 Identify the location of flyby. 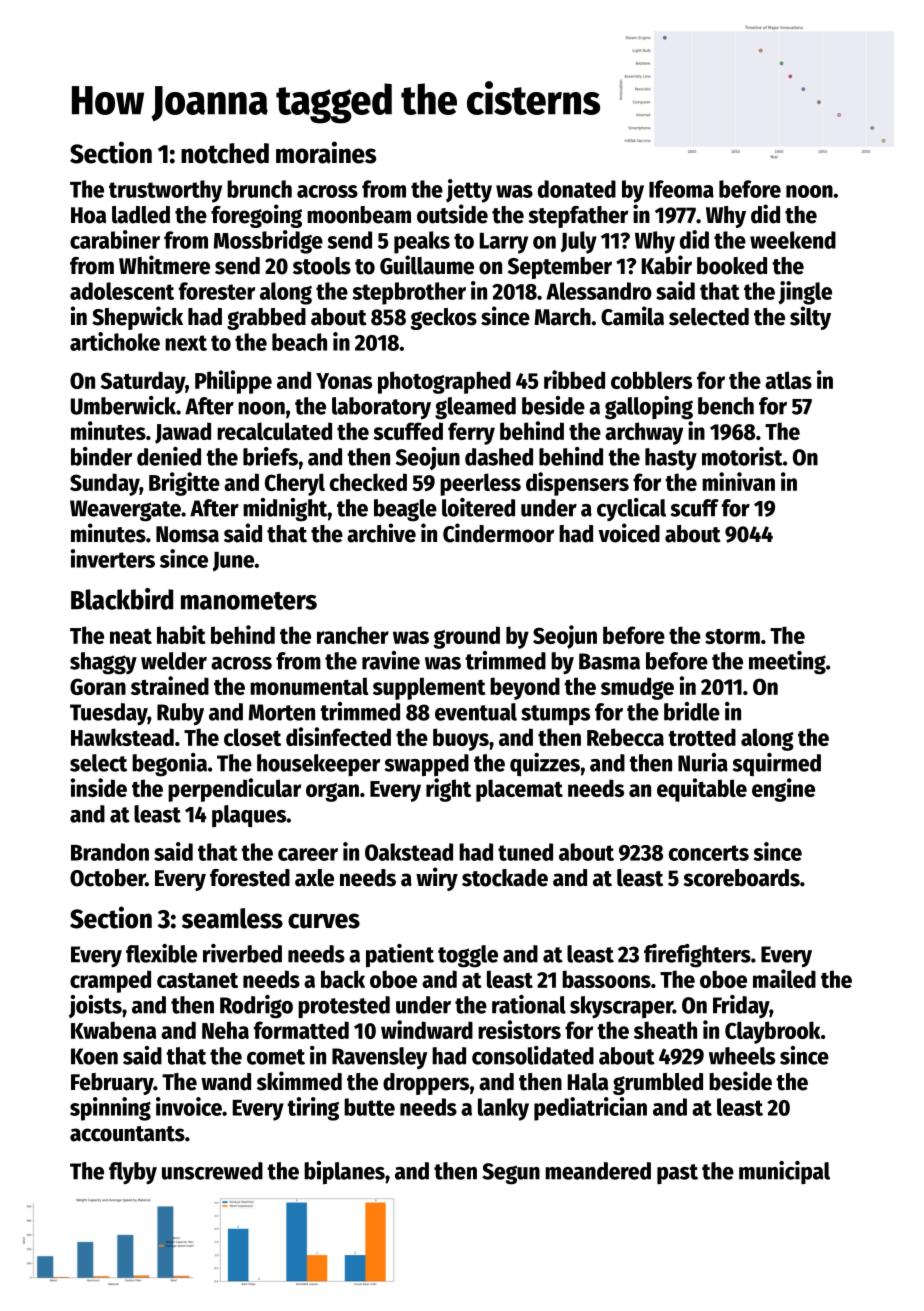
(133, 1173).
